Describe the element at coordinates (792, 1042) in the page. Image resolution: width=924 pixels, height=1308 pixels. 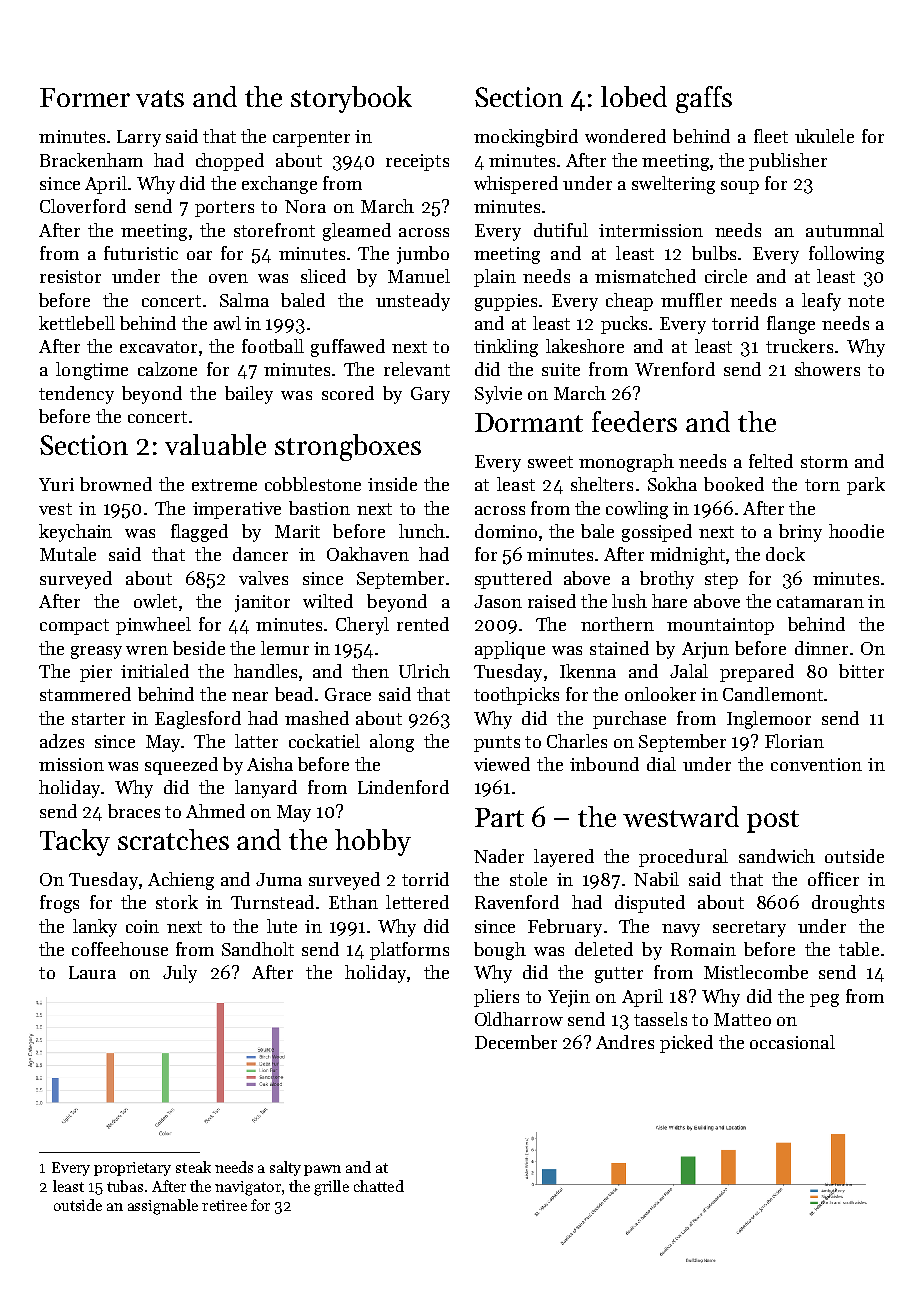
I see `occasional` at that location.
